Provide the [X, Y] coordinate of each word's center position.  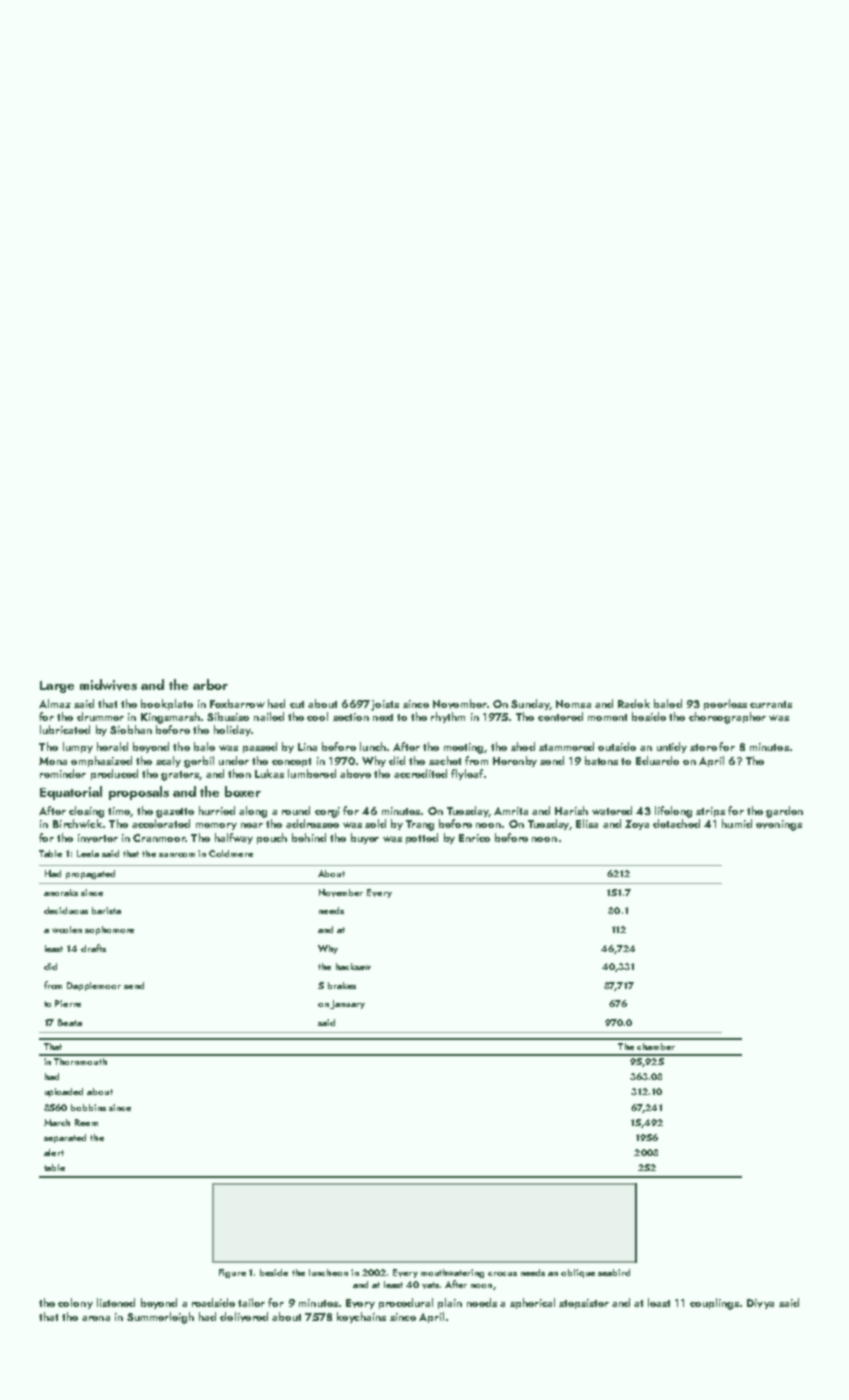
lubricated [65, 729]
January [347, 1004]
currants [771, 704]
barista [106, 910]
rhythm [448, 717]
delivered [244, 1317]
